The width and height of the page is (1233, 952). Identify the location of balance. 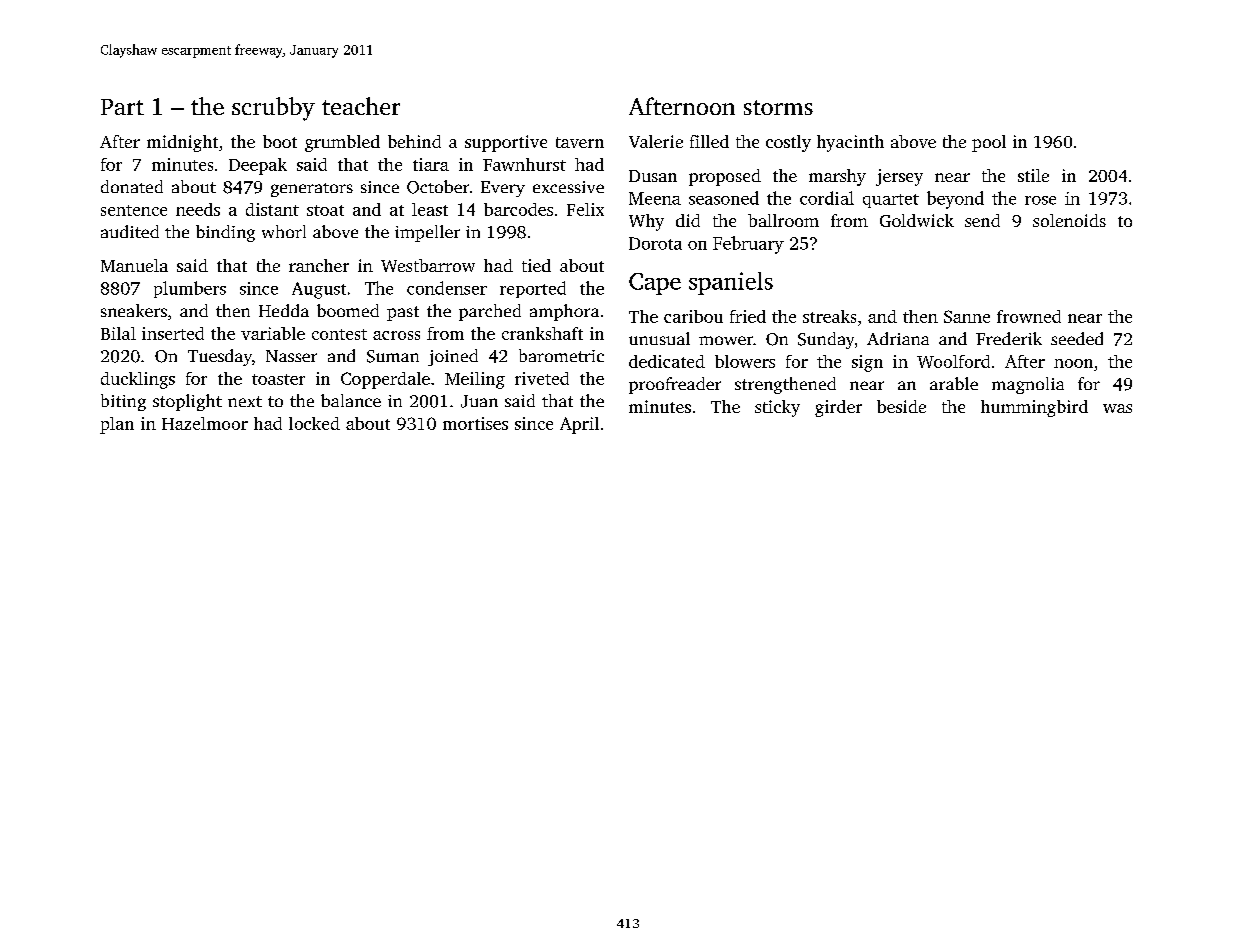
(351, 400).
